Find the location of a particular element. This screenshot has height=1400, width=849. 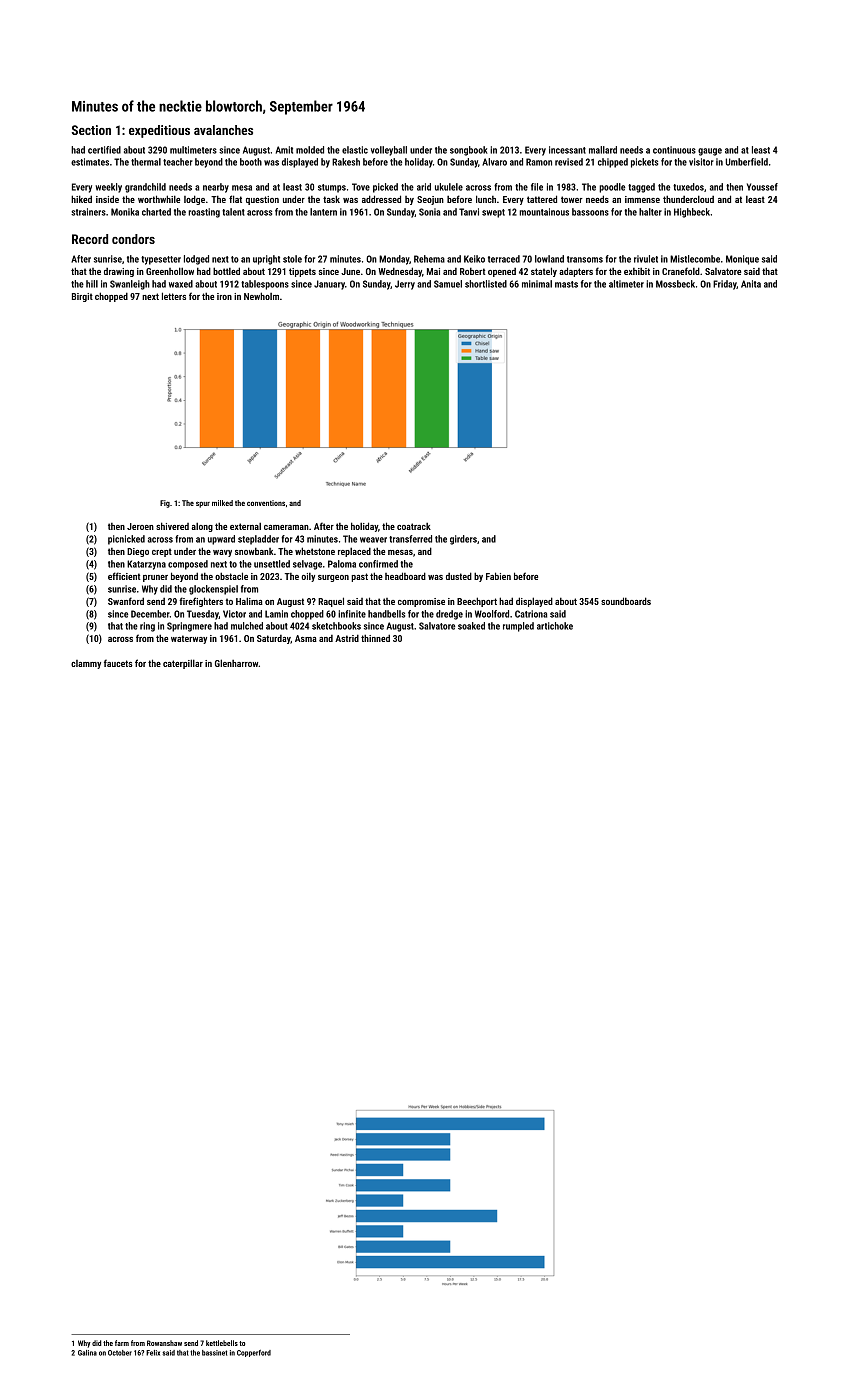

rumpled is located at coordinates (518, 627).
